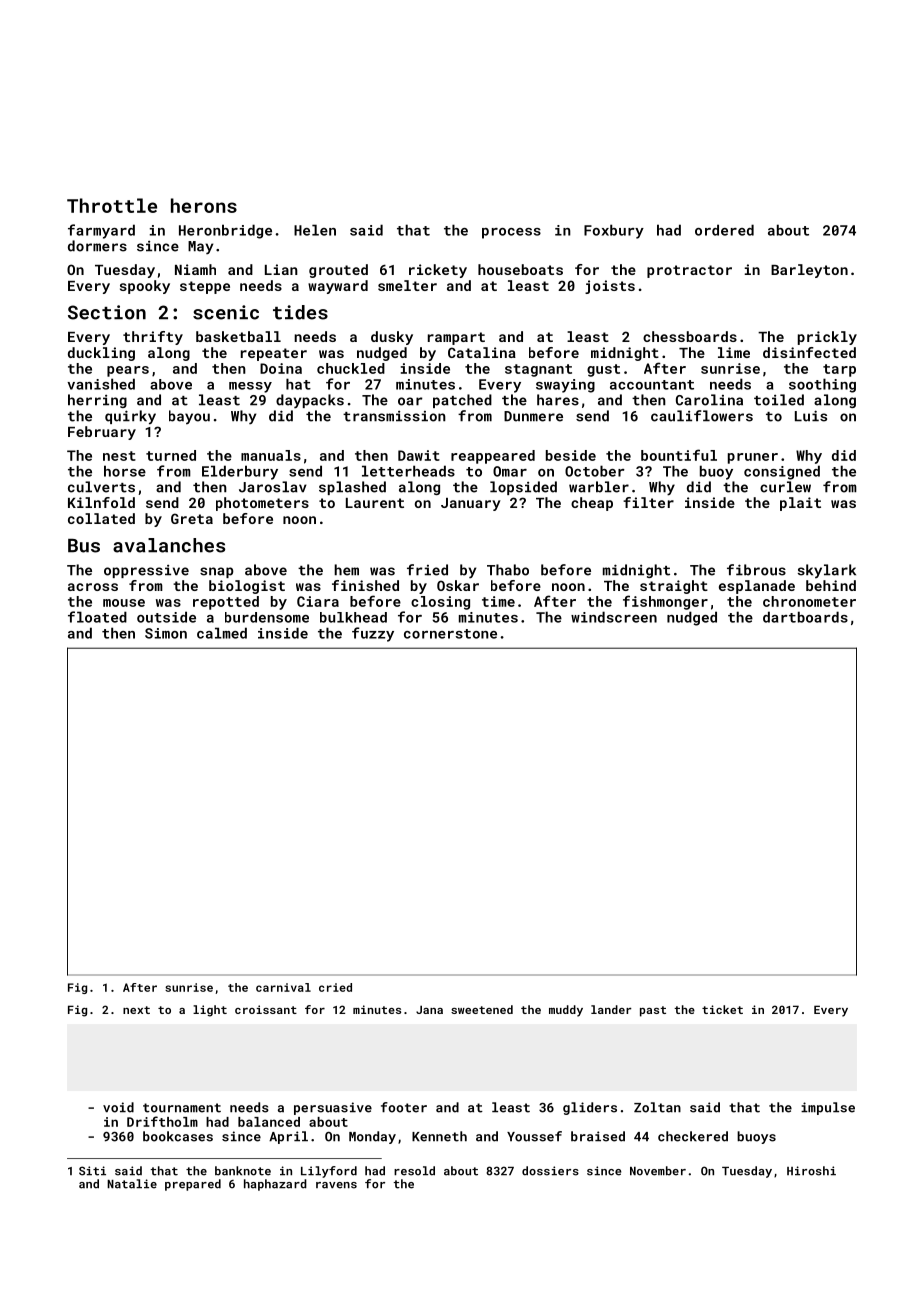  Describe the element at coordinates (112, 205) in the screenshot. I see `Throttle` at that location.
